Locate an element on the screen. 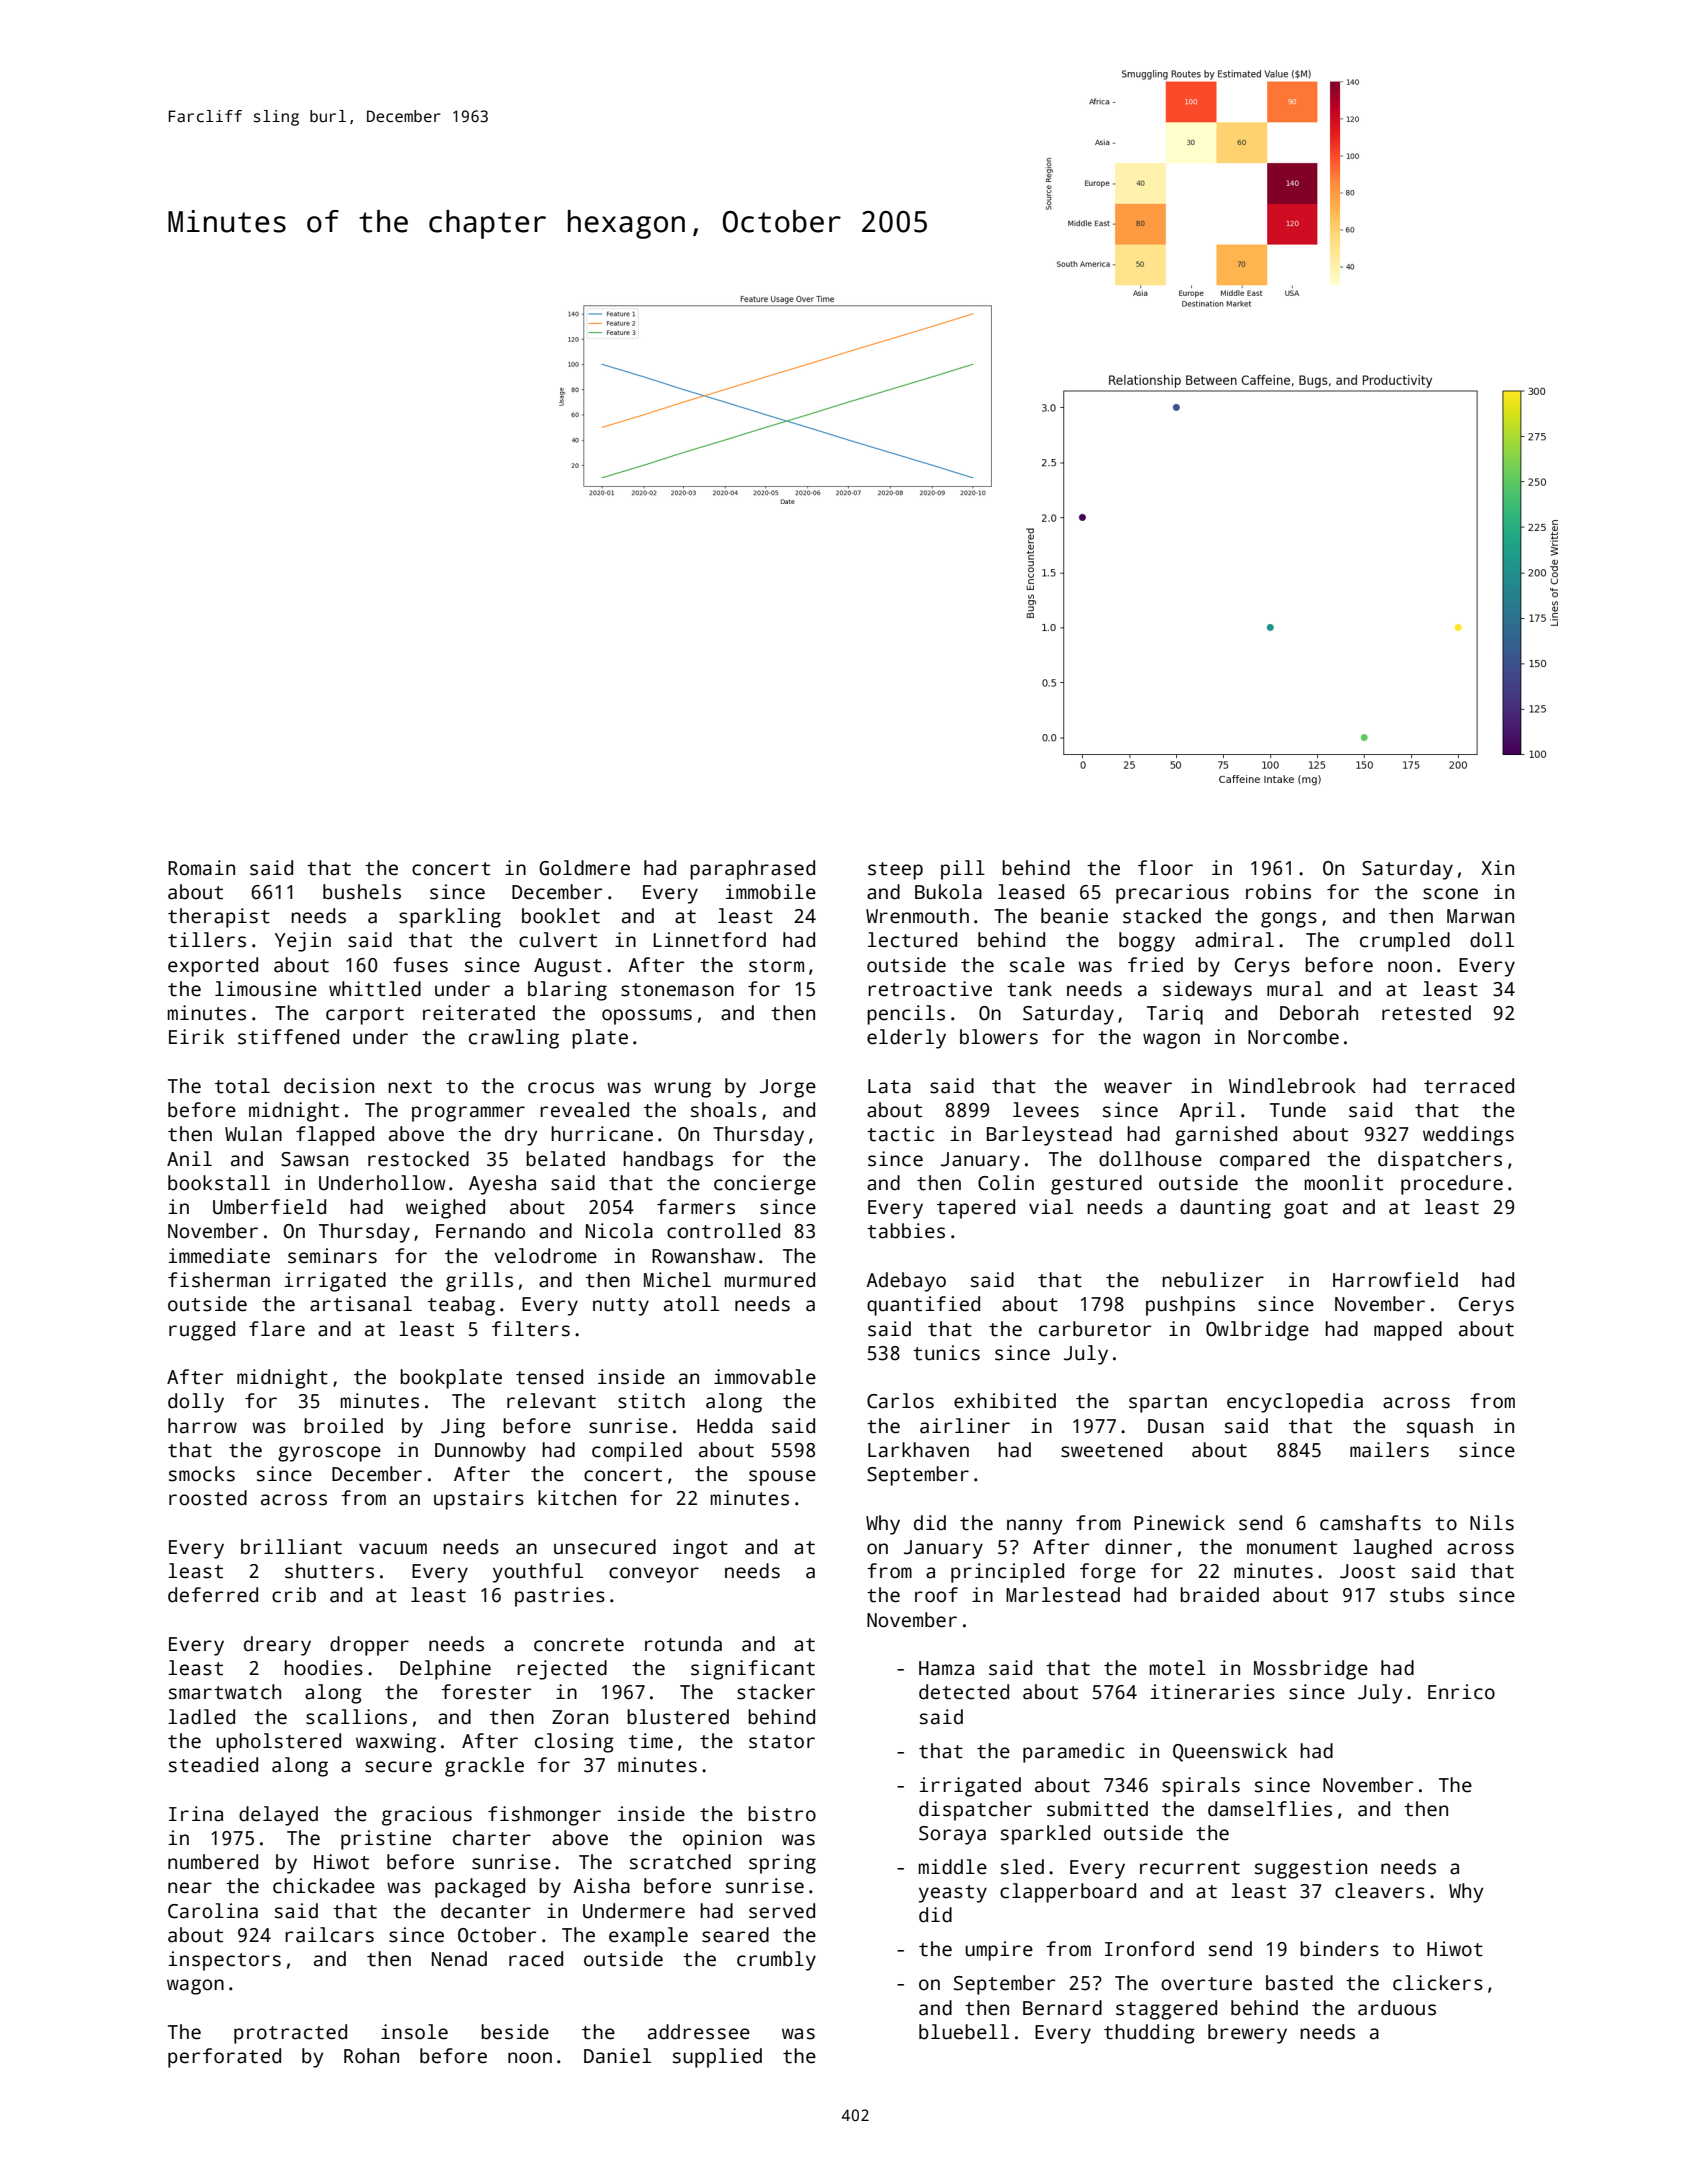  Hamza is located at coordinates (946, 1668).
